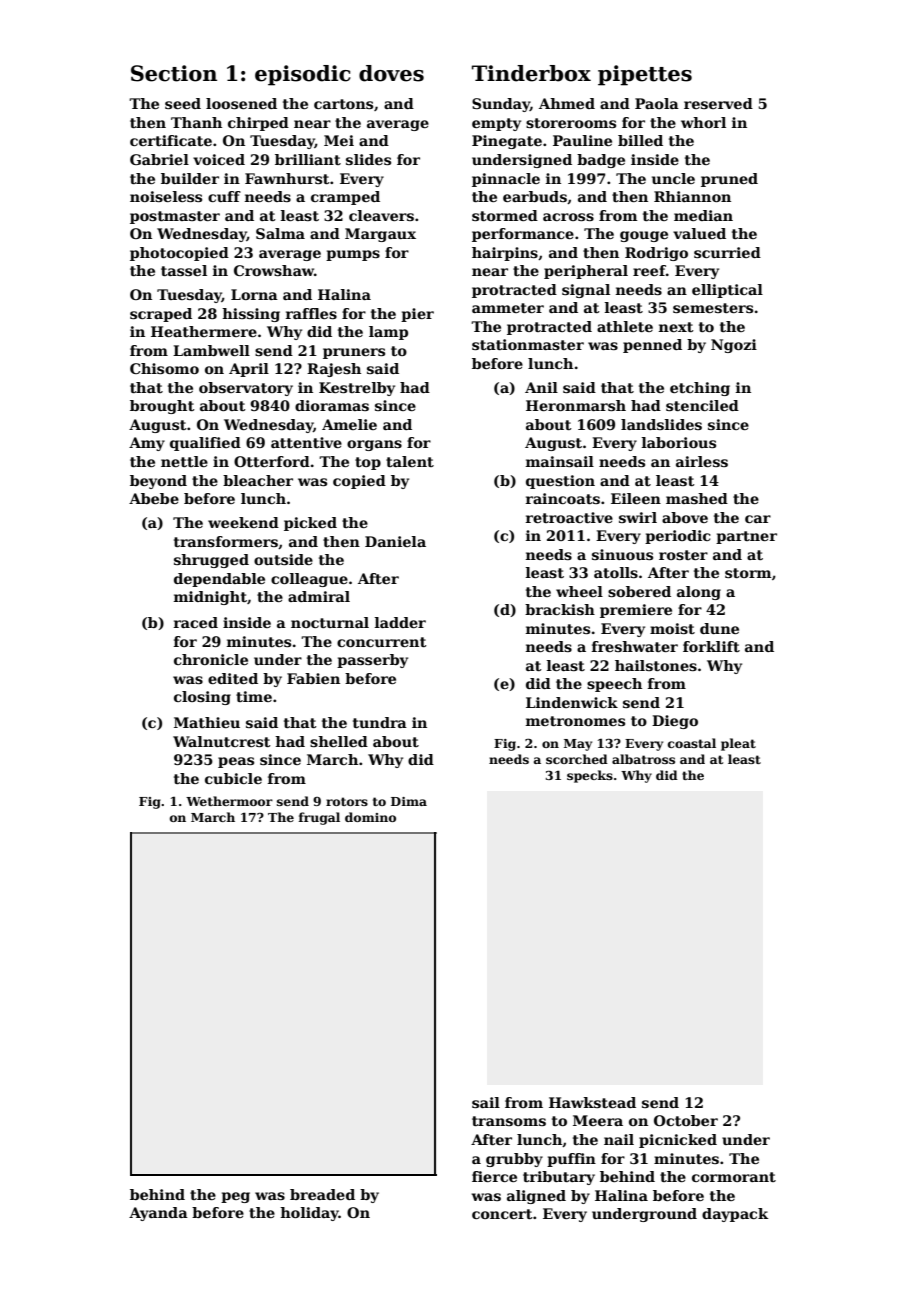  What do you see at coordinates (640, 140) in the screenshot?
I see `billed` at bounding box center [640, 140].
